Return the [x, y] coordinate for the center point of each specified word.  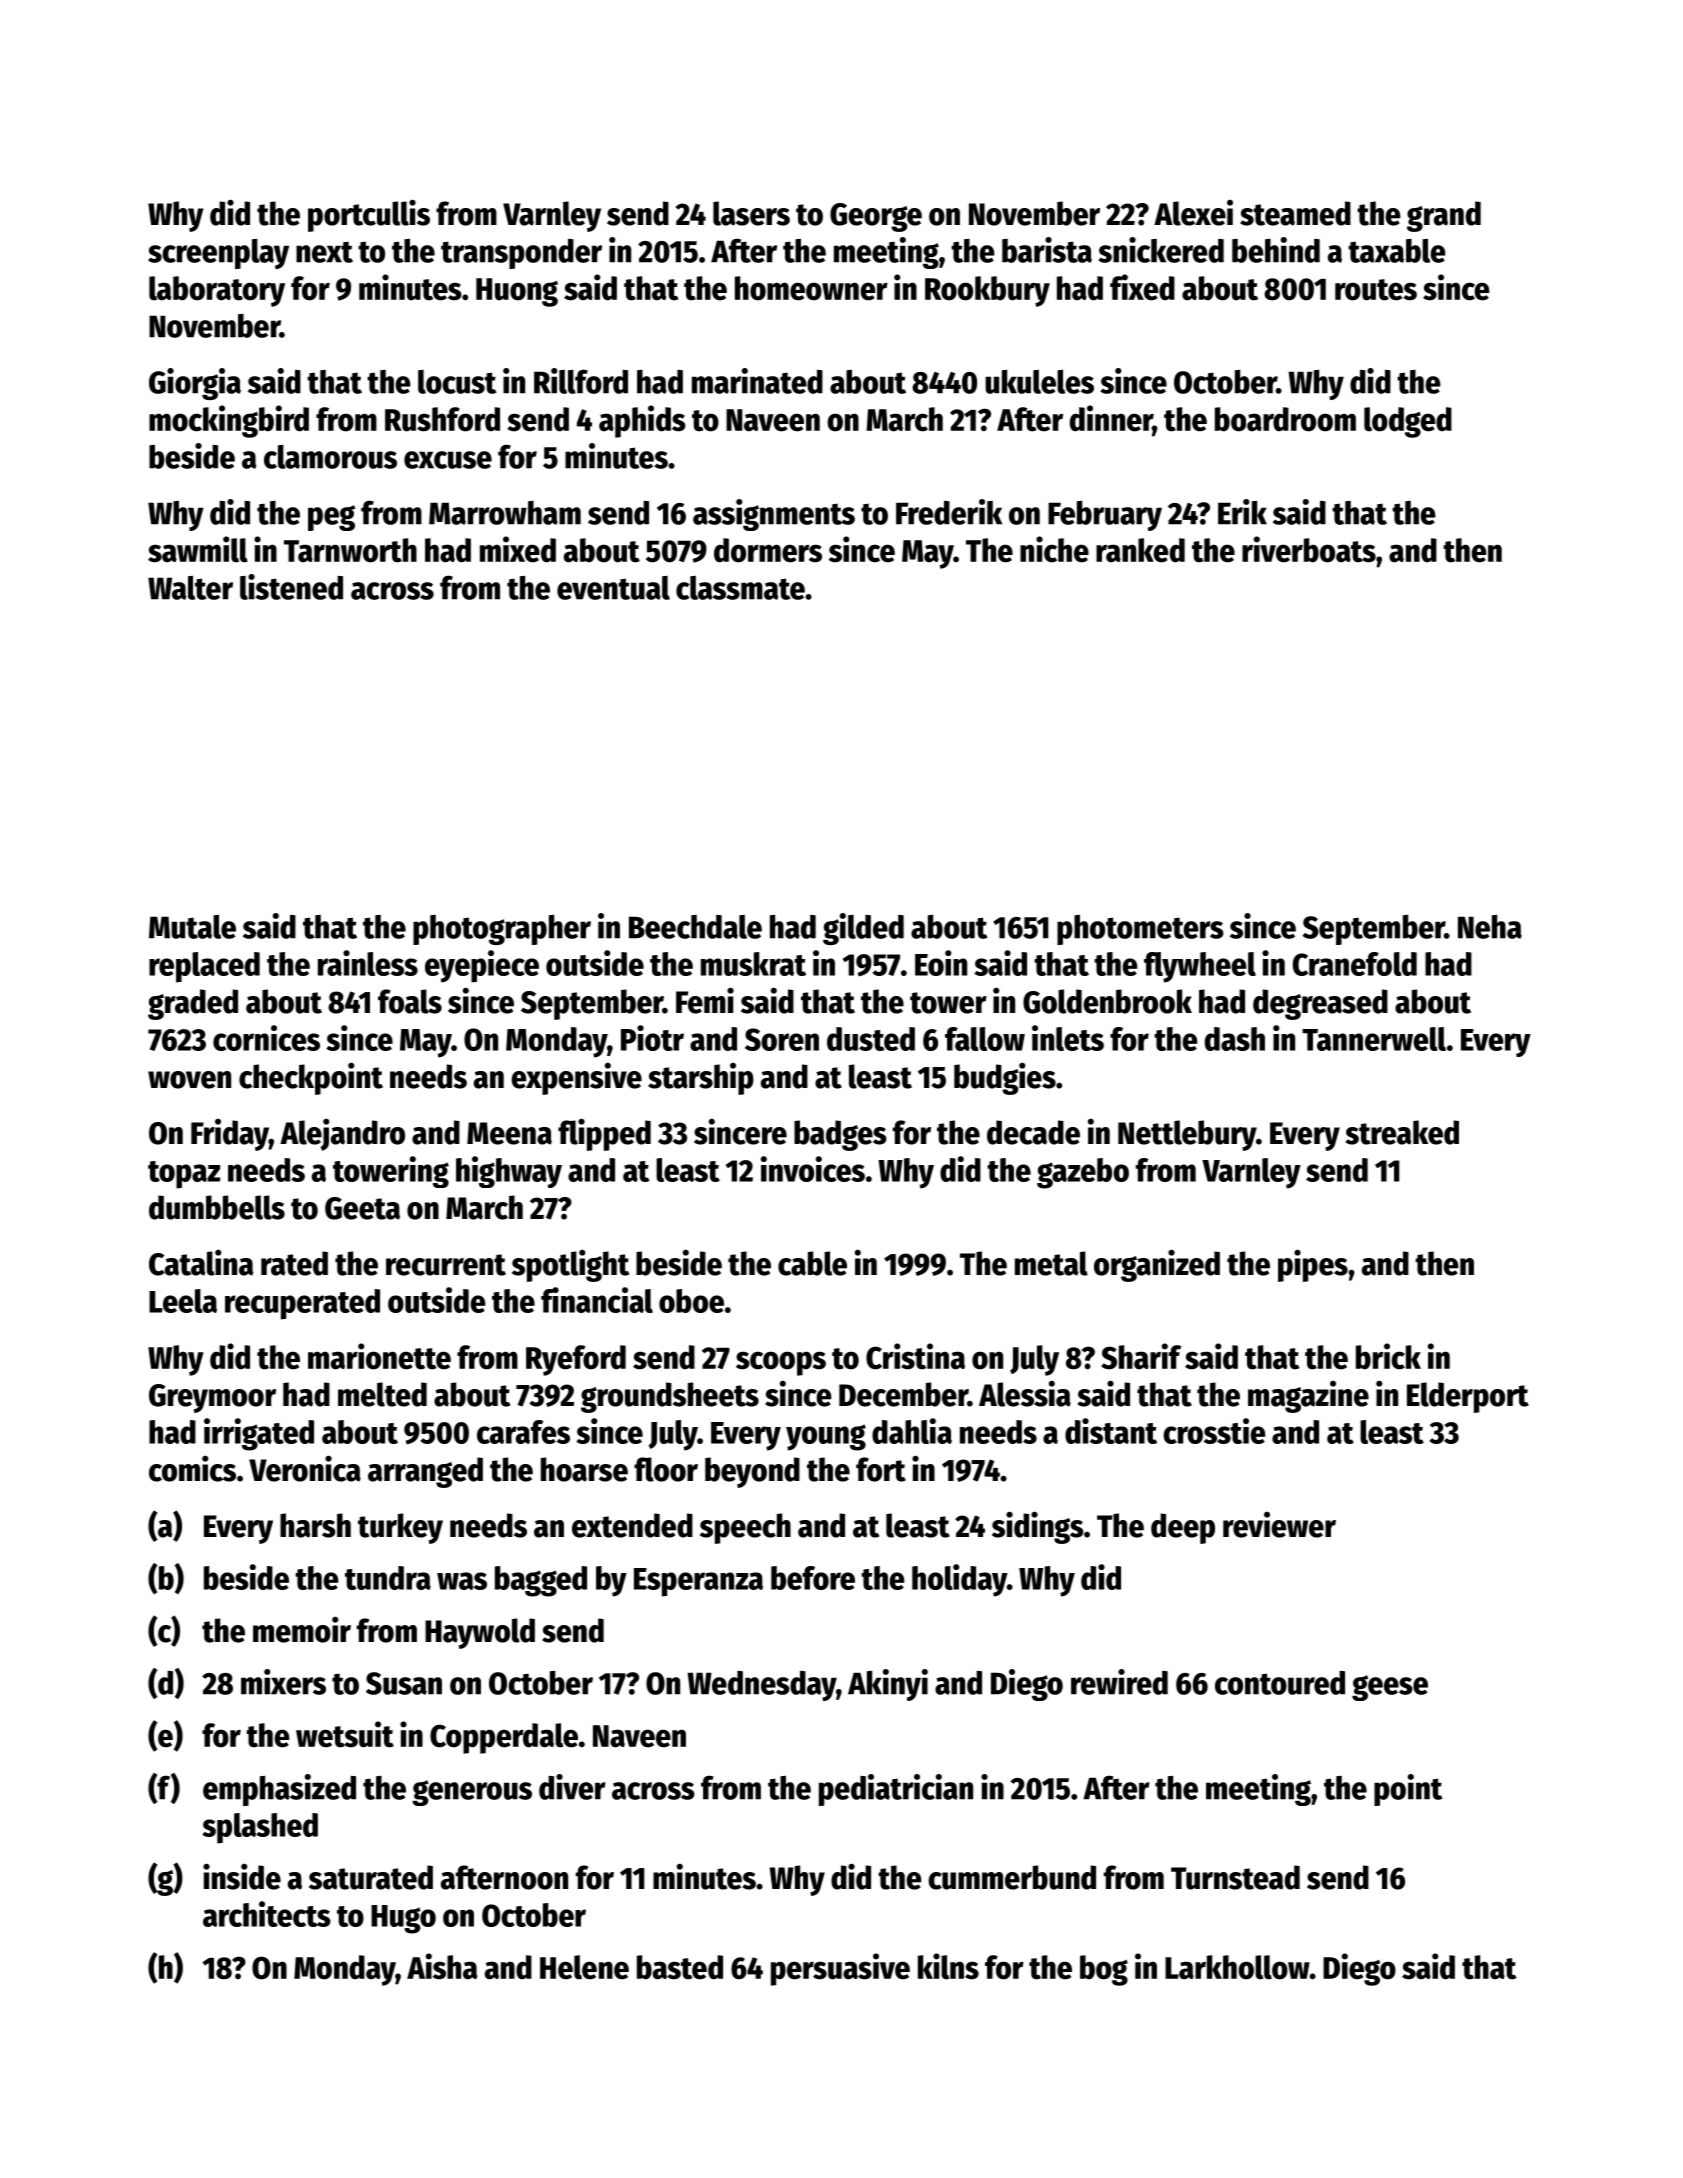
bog [1104, 1970]
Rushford [442, 419]
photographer [502, 930]
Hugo [403, 1919]
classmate [740, 588]
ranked [1140, 550]
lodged [1408, 422]
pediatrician [896, 1790]
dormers [768, 550]
